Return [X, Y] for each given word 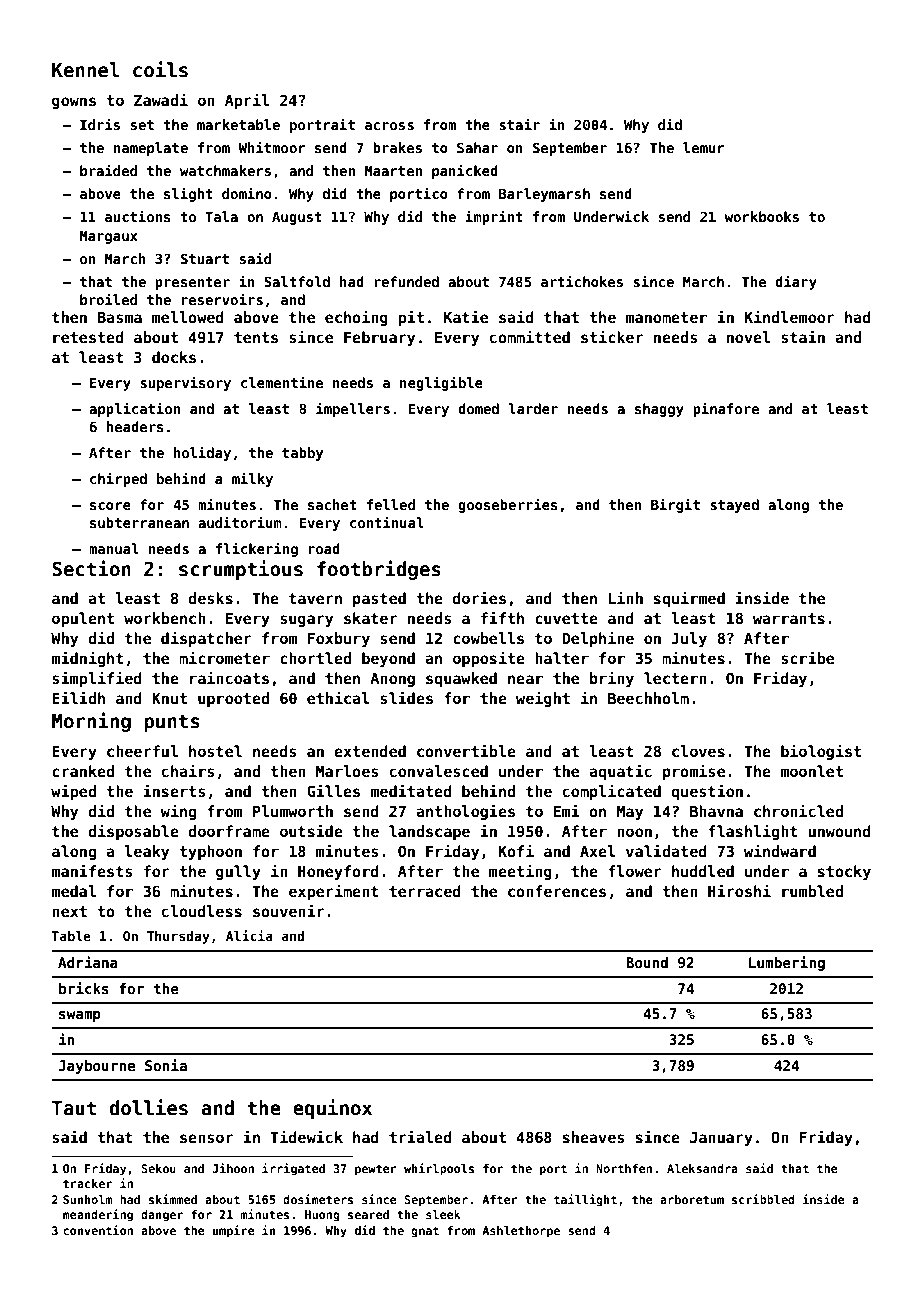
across [389, 126]
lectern [675, 678]
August [297, 218]
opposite [489, 659]
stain [803, 336]
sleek [443, 1214]
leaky [147, 852]
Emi [567, 810]
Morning [91, 722]
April [247, 101]
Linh [626, 597]
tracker [87, 1183]
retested [88, 337]
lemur [704, 147]
